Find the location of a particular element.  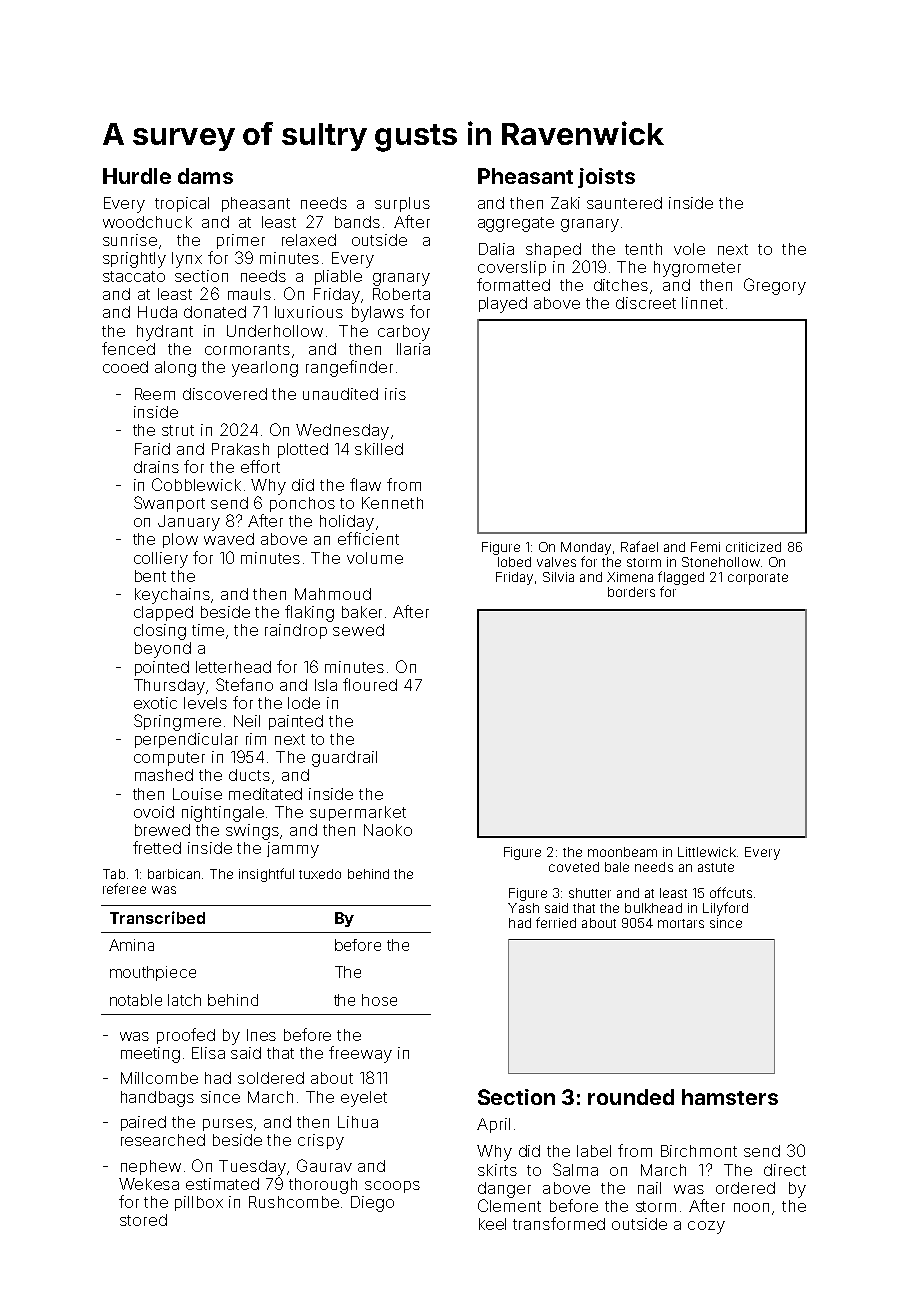

hose is located at coordinates (379, 1000).
